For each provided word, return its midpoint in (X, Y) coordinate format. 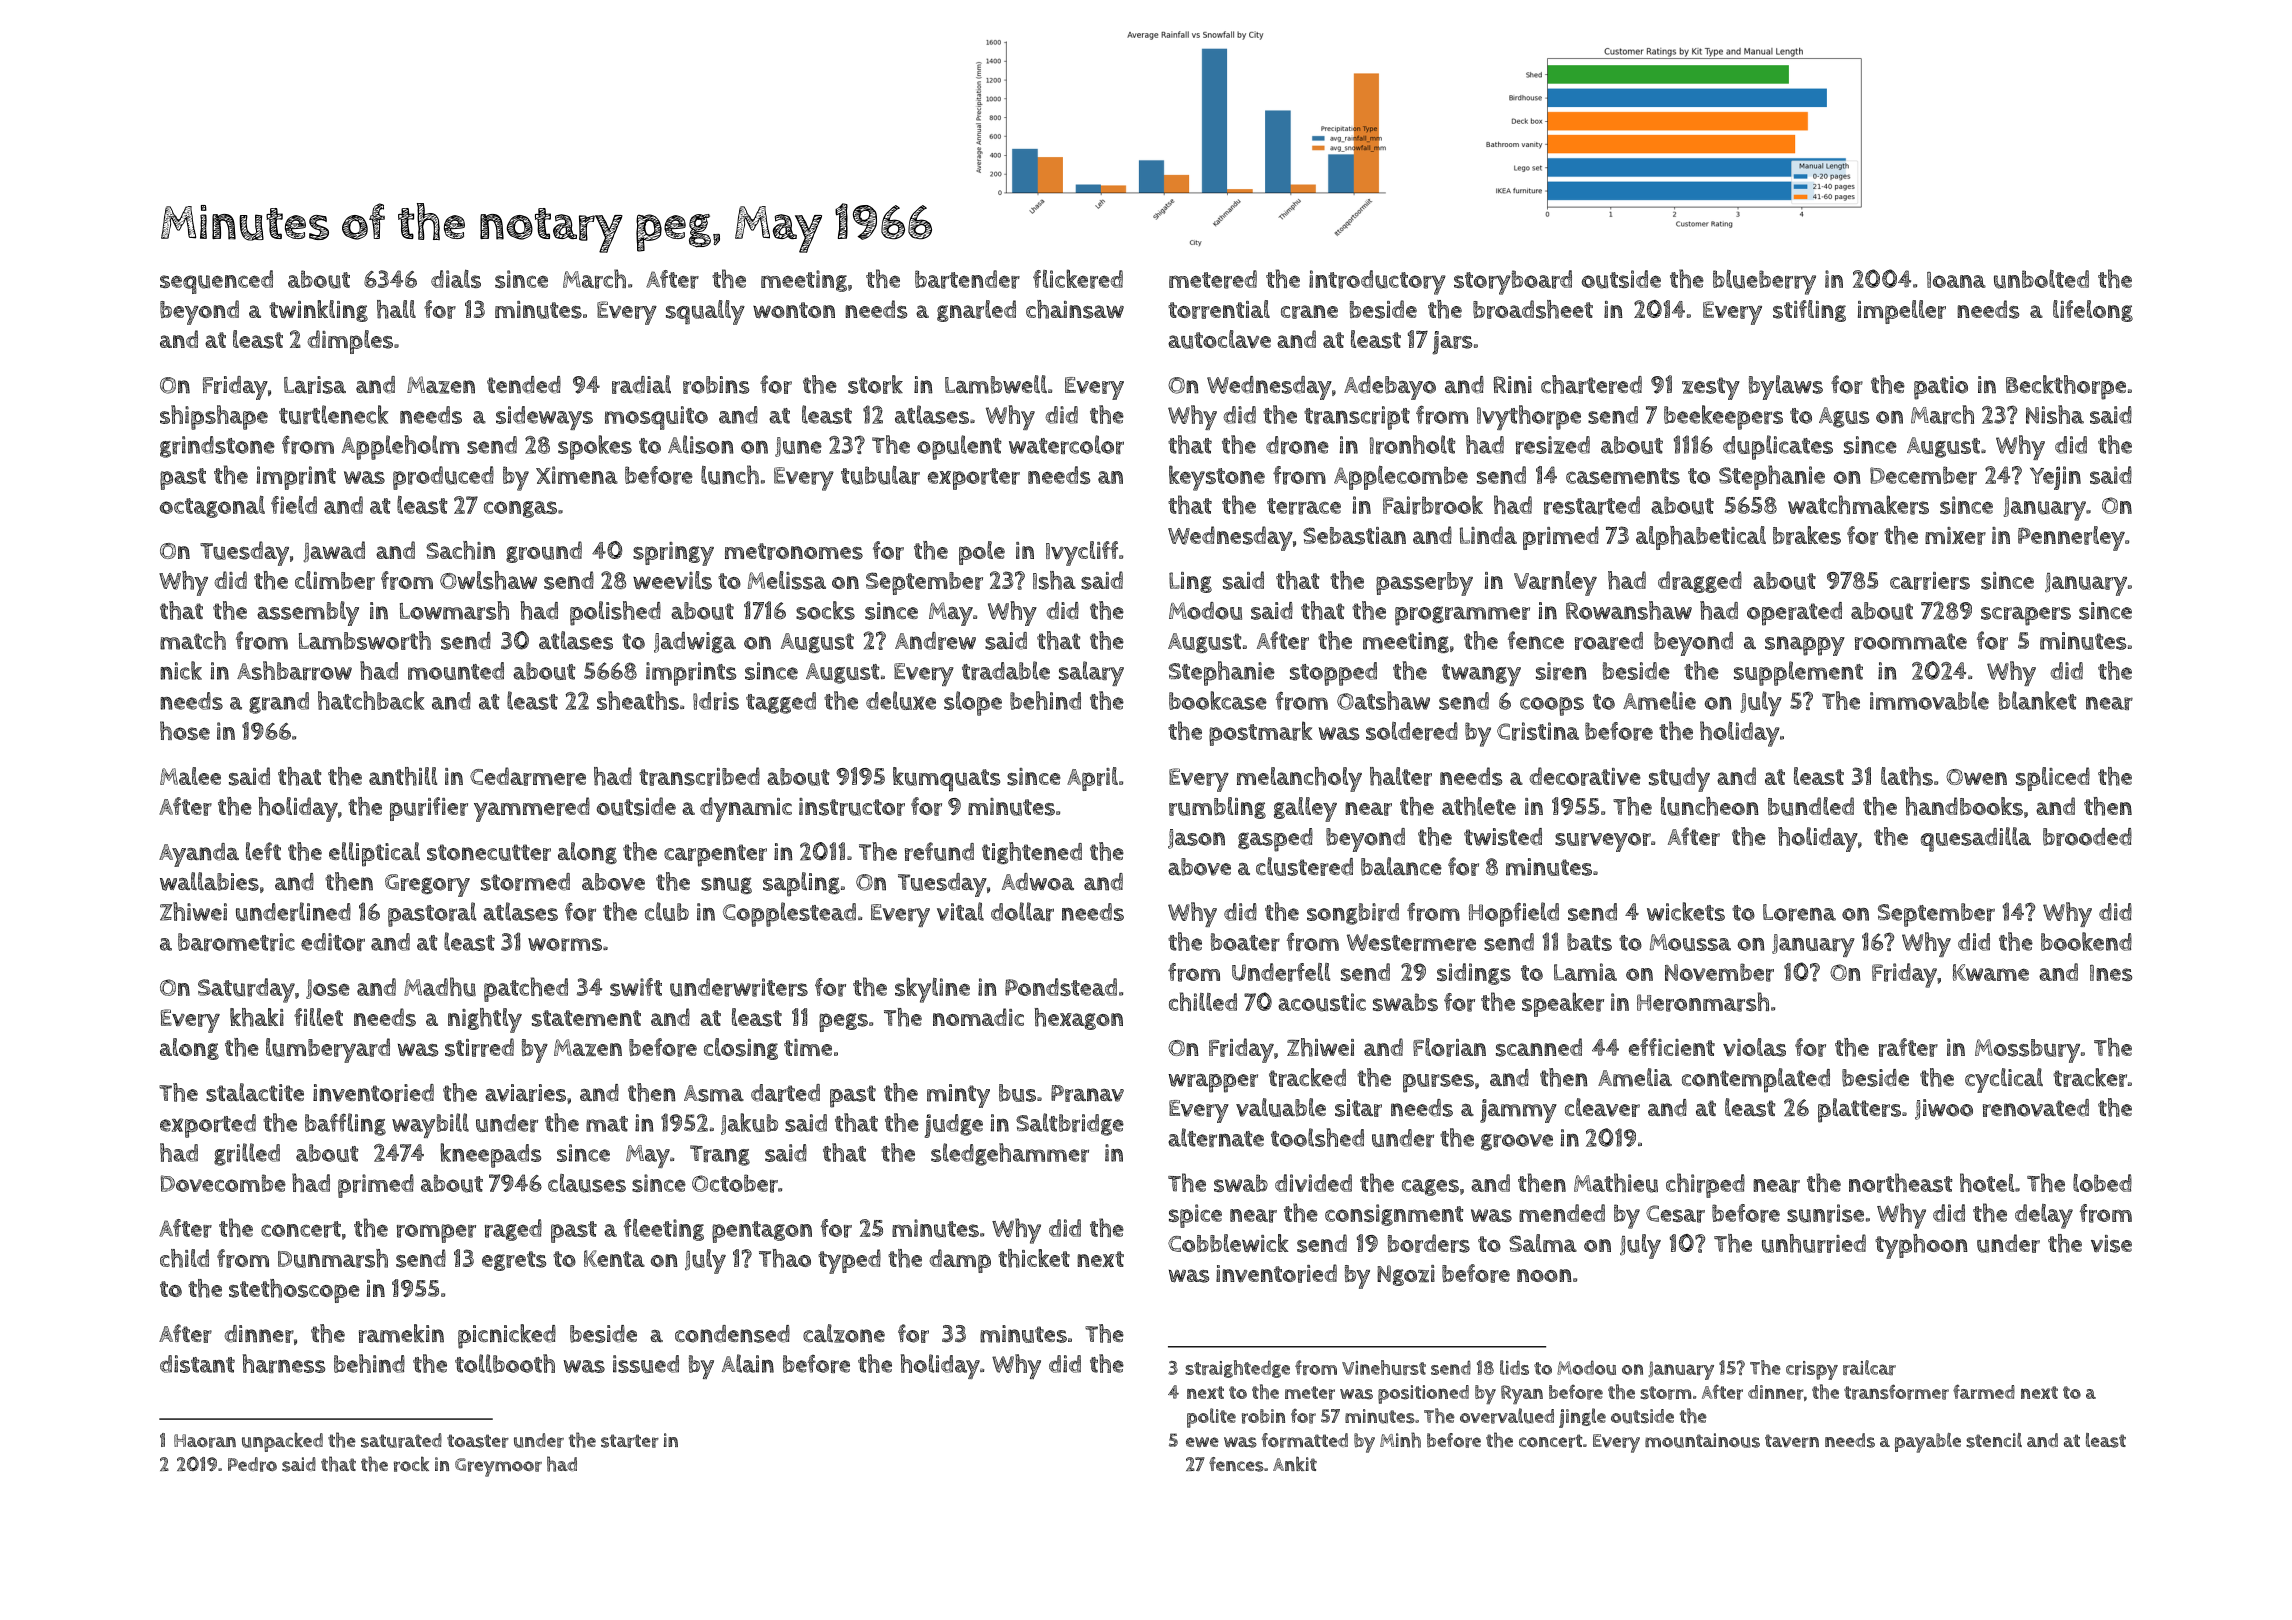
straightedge (1237, 1369)
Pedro (252, 1464)
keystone (1217, 478)
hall (396, 309)
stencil (1994, 1440)
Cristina (1538, 731)
